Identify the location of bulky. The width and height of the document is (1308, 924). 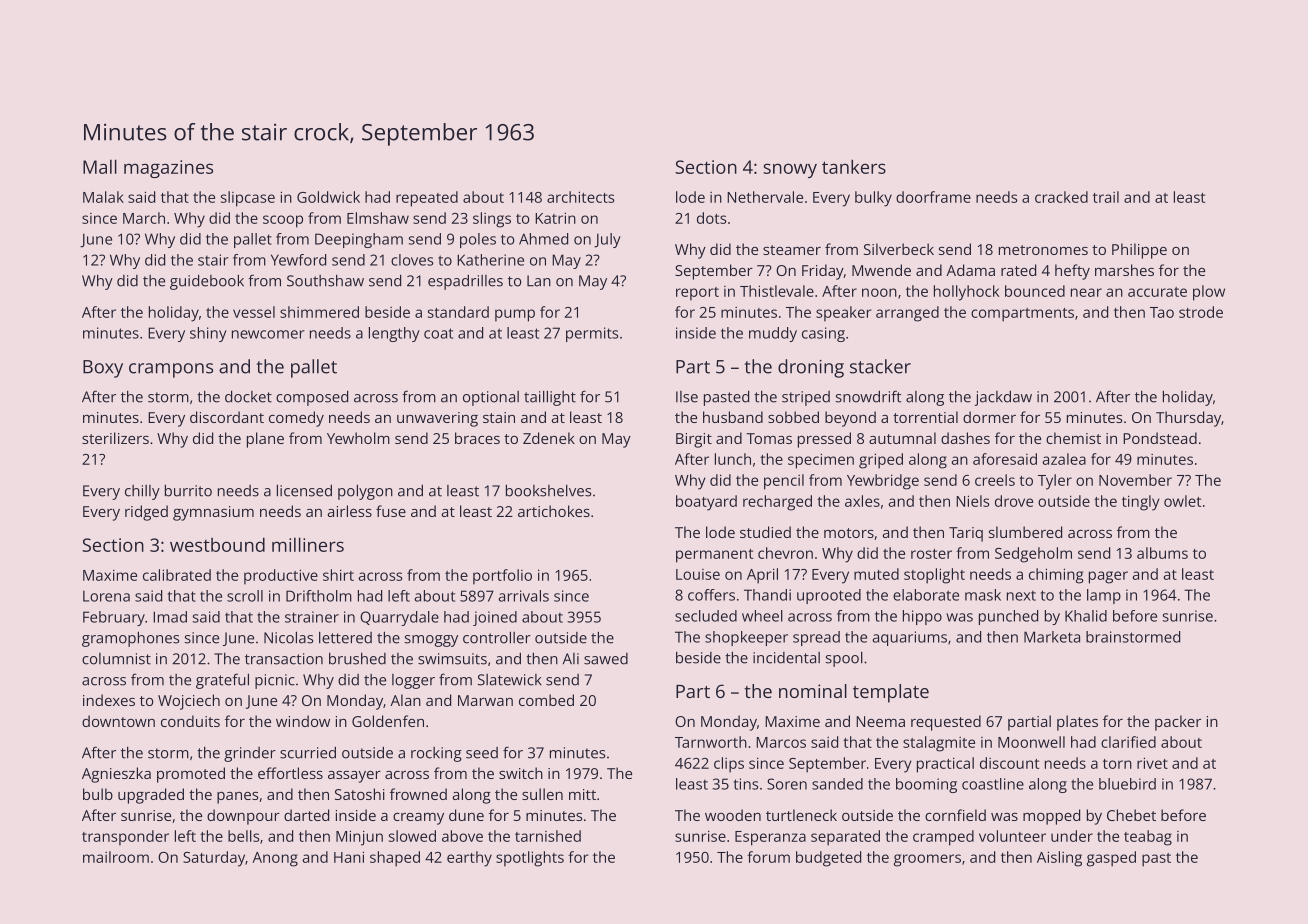
(873, 199).
